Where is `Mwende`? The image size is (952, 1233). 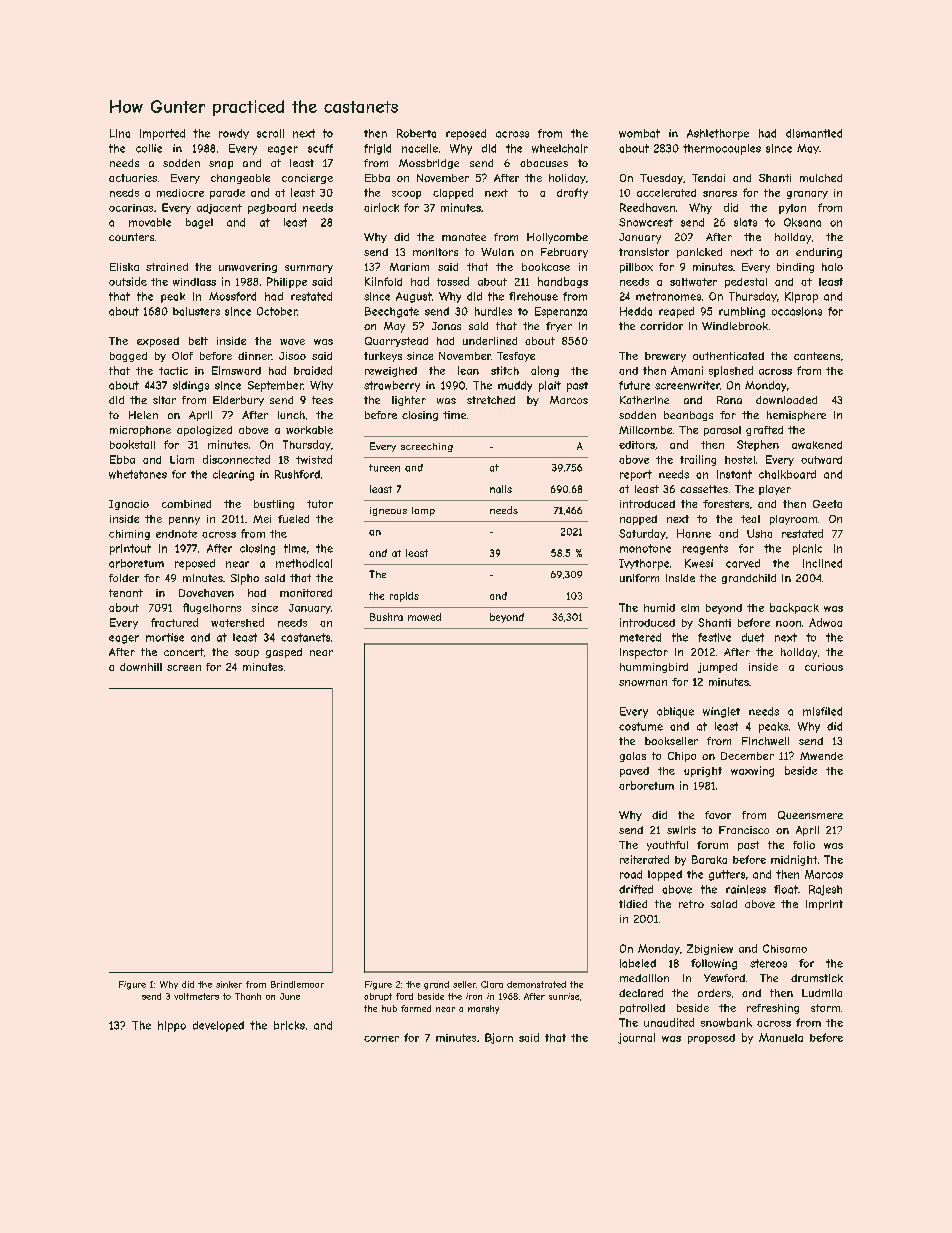
Mwende is located at coordinates (821, 756).
